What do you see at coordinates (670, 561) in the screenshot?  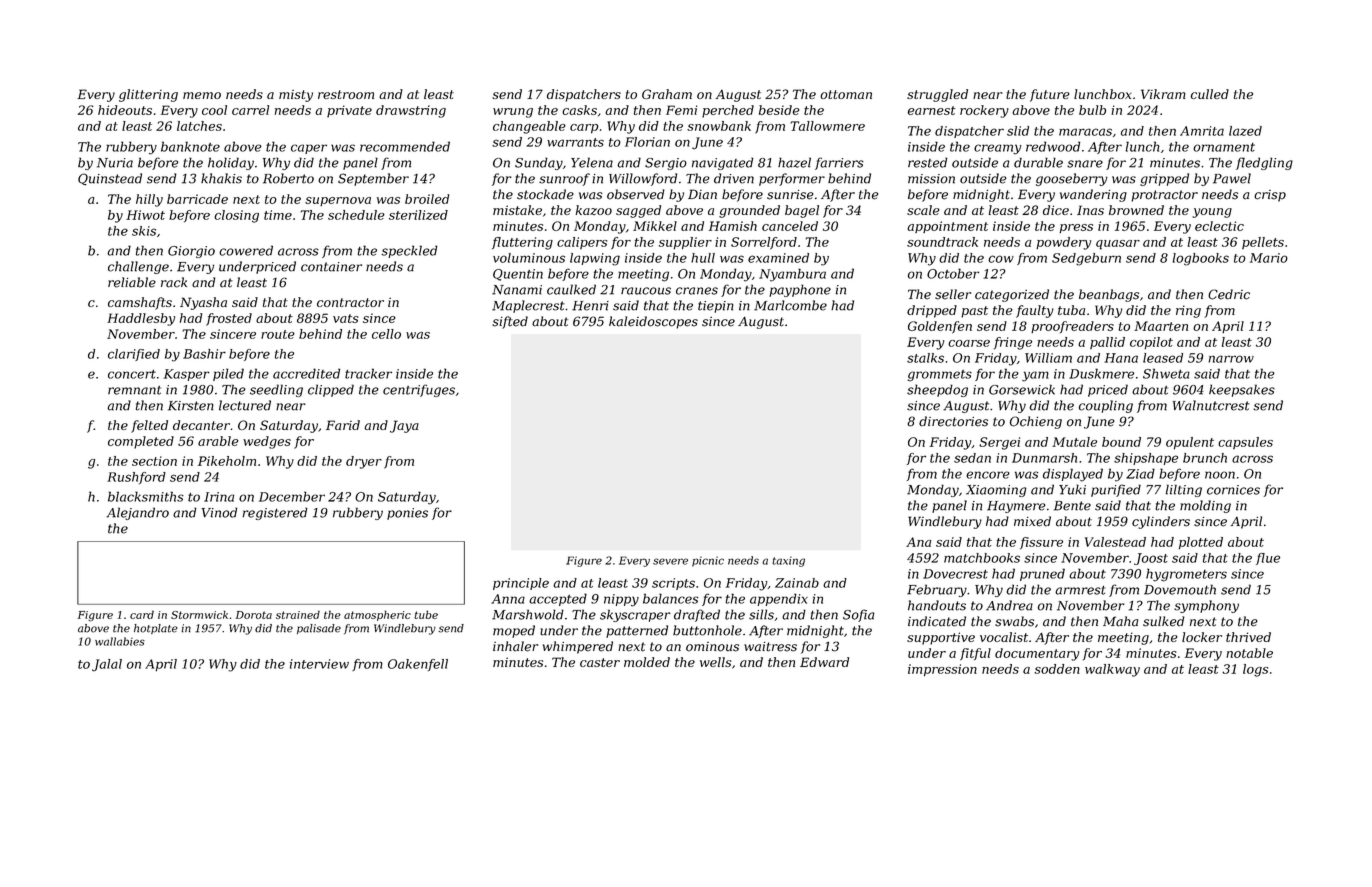 I see `severe` at bounding box center [670, 561].
